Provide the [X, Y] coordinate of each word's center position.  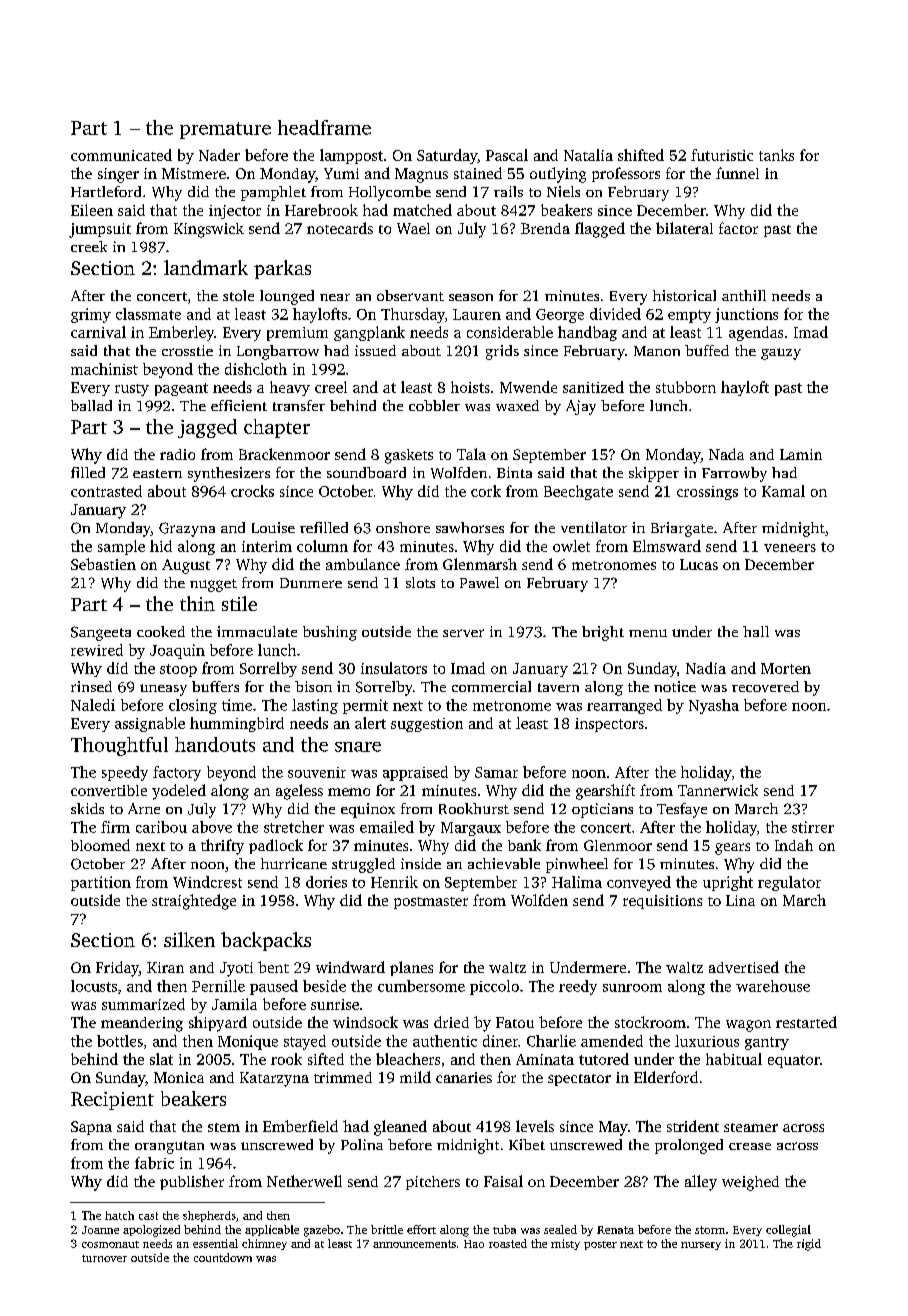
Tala [471, 454]
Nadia [706, 668]
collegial [788, 1231]
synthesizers [229, 474]
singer [118, 175]
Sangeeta [101, 633]
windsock [365, 1022]
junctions [746, 315]
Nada [726, 454]
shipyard [218, 1024]
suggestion [427, 725]
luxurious [707, 1041]
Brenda [545, 228]
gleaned [400, 1128]
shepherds [209, 1216]
